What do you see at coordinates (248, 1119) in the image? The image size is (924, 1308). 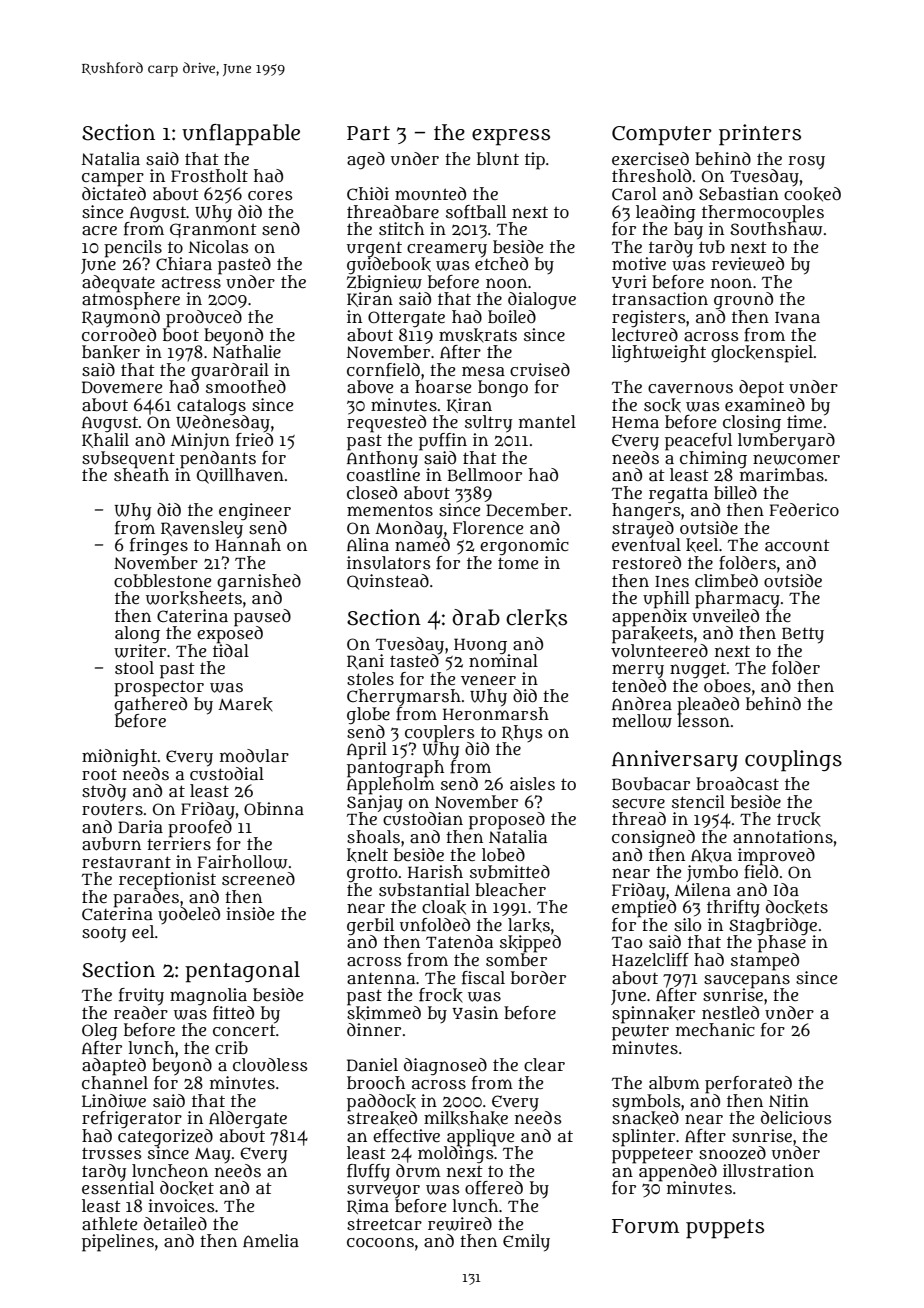 I see `Aldergate` at bounding box center [248, 1119].
